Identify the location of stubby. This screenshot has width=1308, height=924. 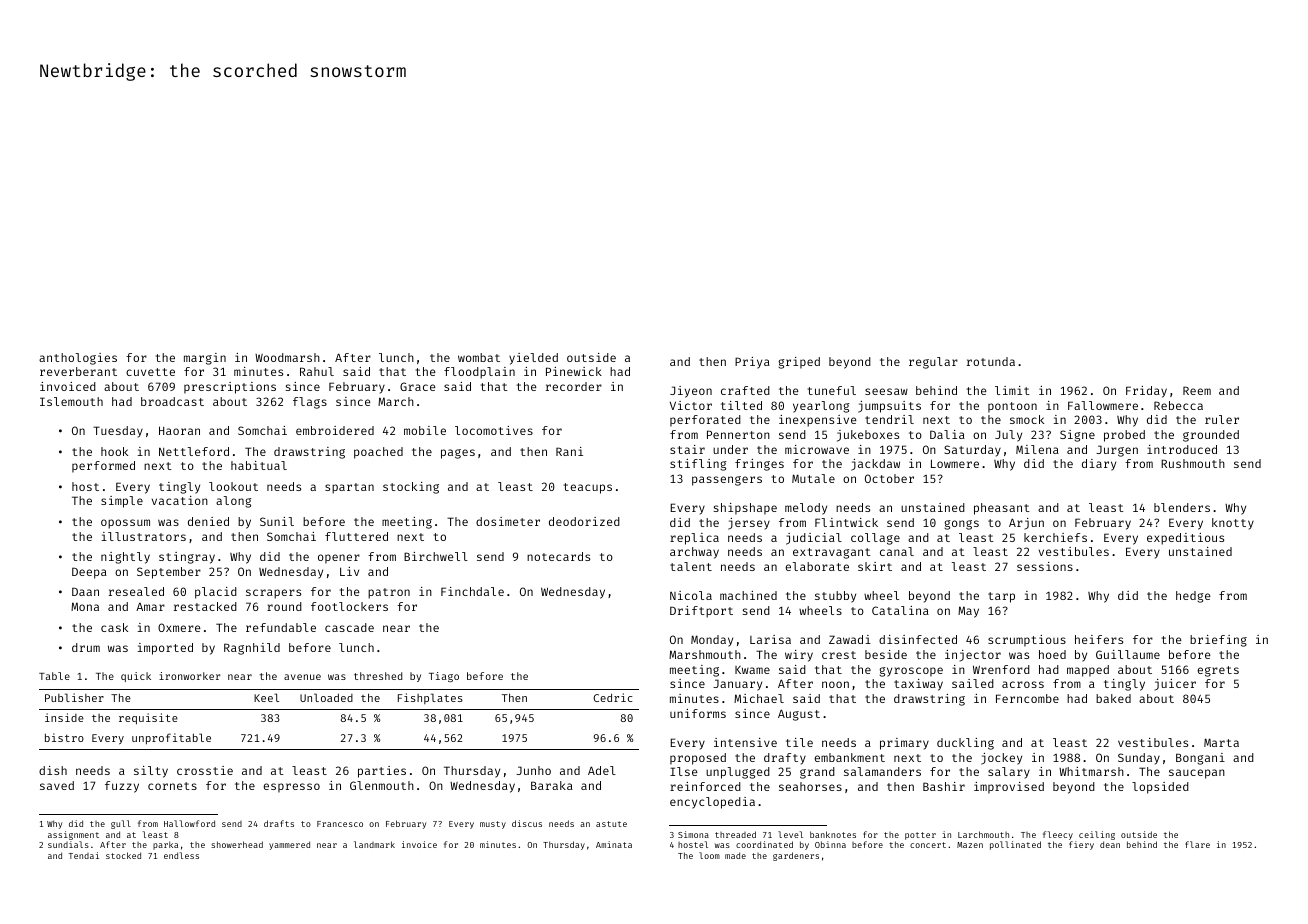
(835, 597).
